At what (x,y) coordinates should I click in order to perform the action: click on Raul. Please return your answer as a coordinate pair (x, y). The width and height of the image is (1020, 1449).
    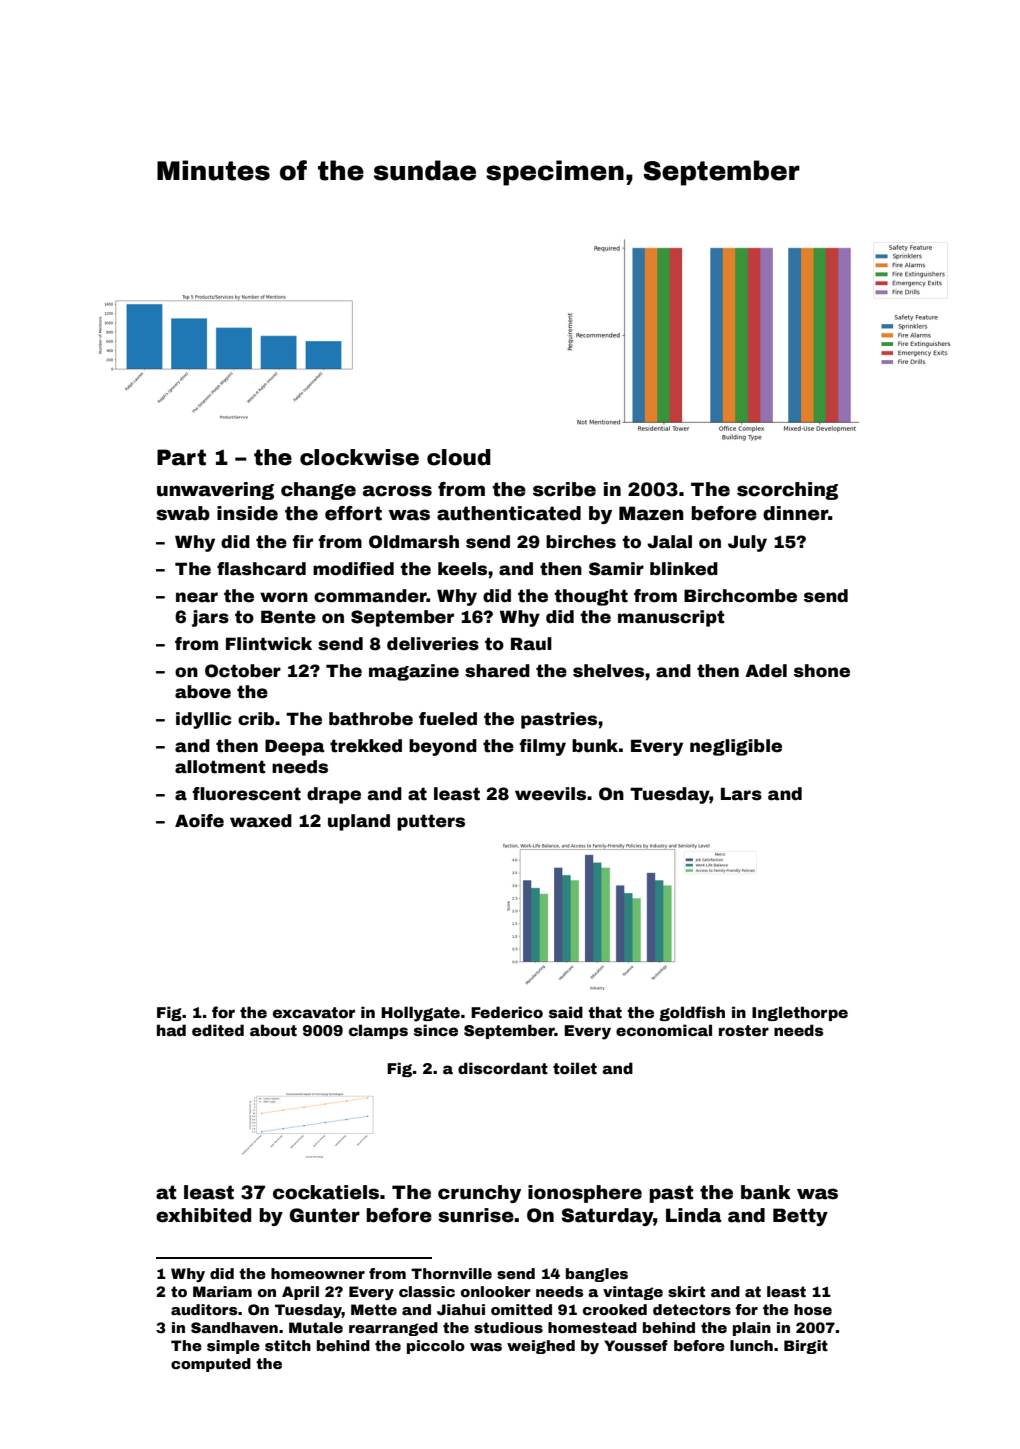
    Looking at the image, I should click on (531, 644).
